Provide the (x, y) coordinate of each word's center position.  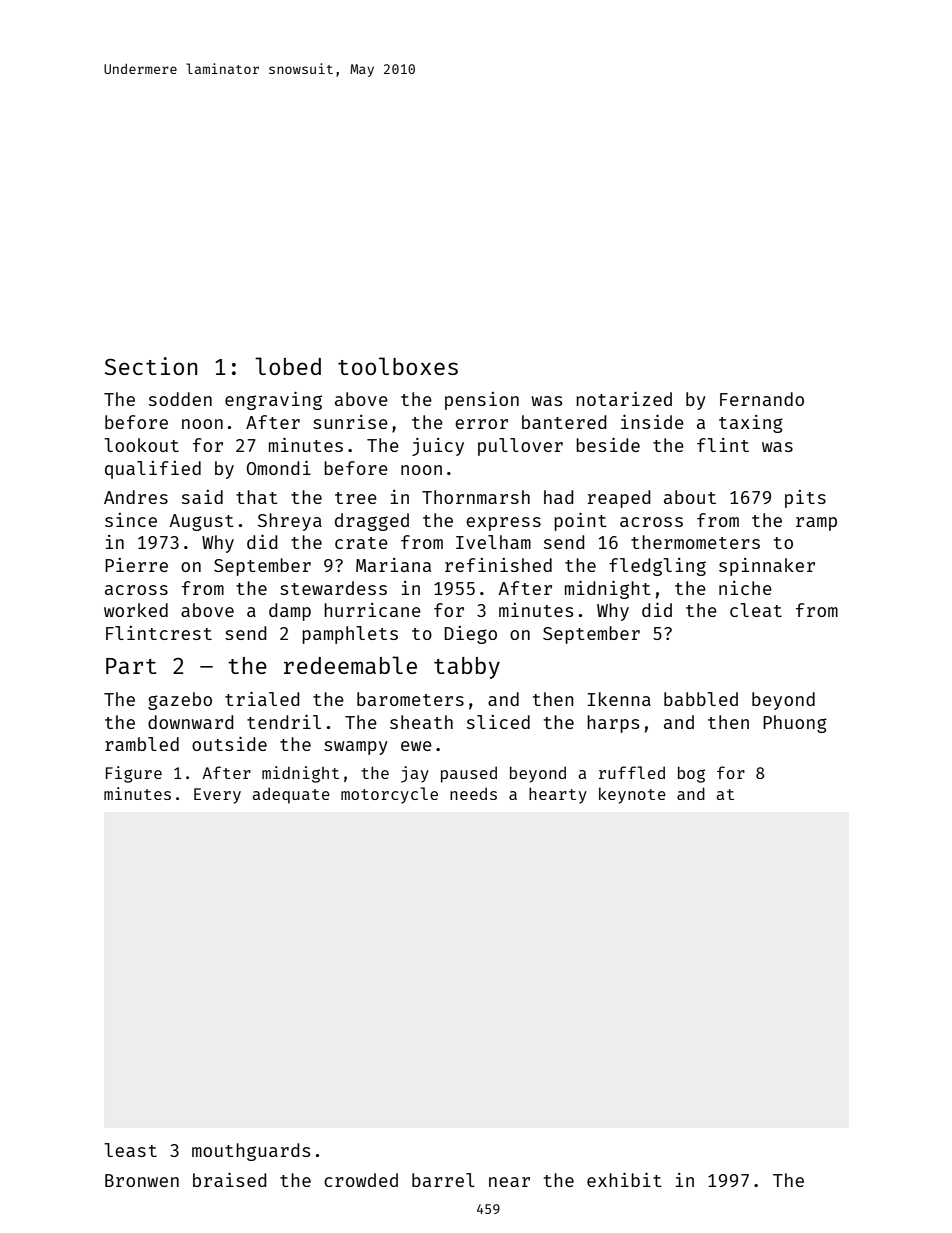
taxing (751, 424)
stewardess (333, 588)
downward (190, 722)
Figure (134, 774)
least (130, 1150)
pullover (520, 447)
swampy (356, 748)
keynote (632, 795)
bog (691, 774)
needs (473, 793)
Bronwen (142, 1180)
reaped (619, 499)
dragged (372, 522)
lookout (141, 445)
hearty (558, 795)
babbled (701, 699)
